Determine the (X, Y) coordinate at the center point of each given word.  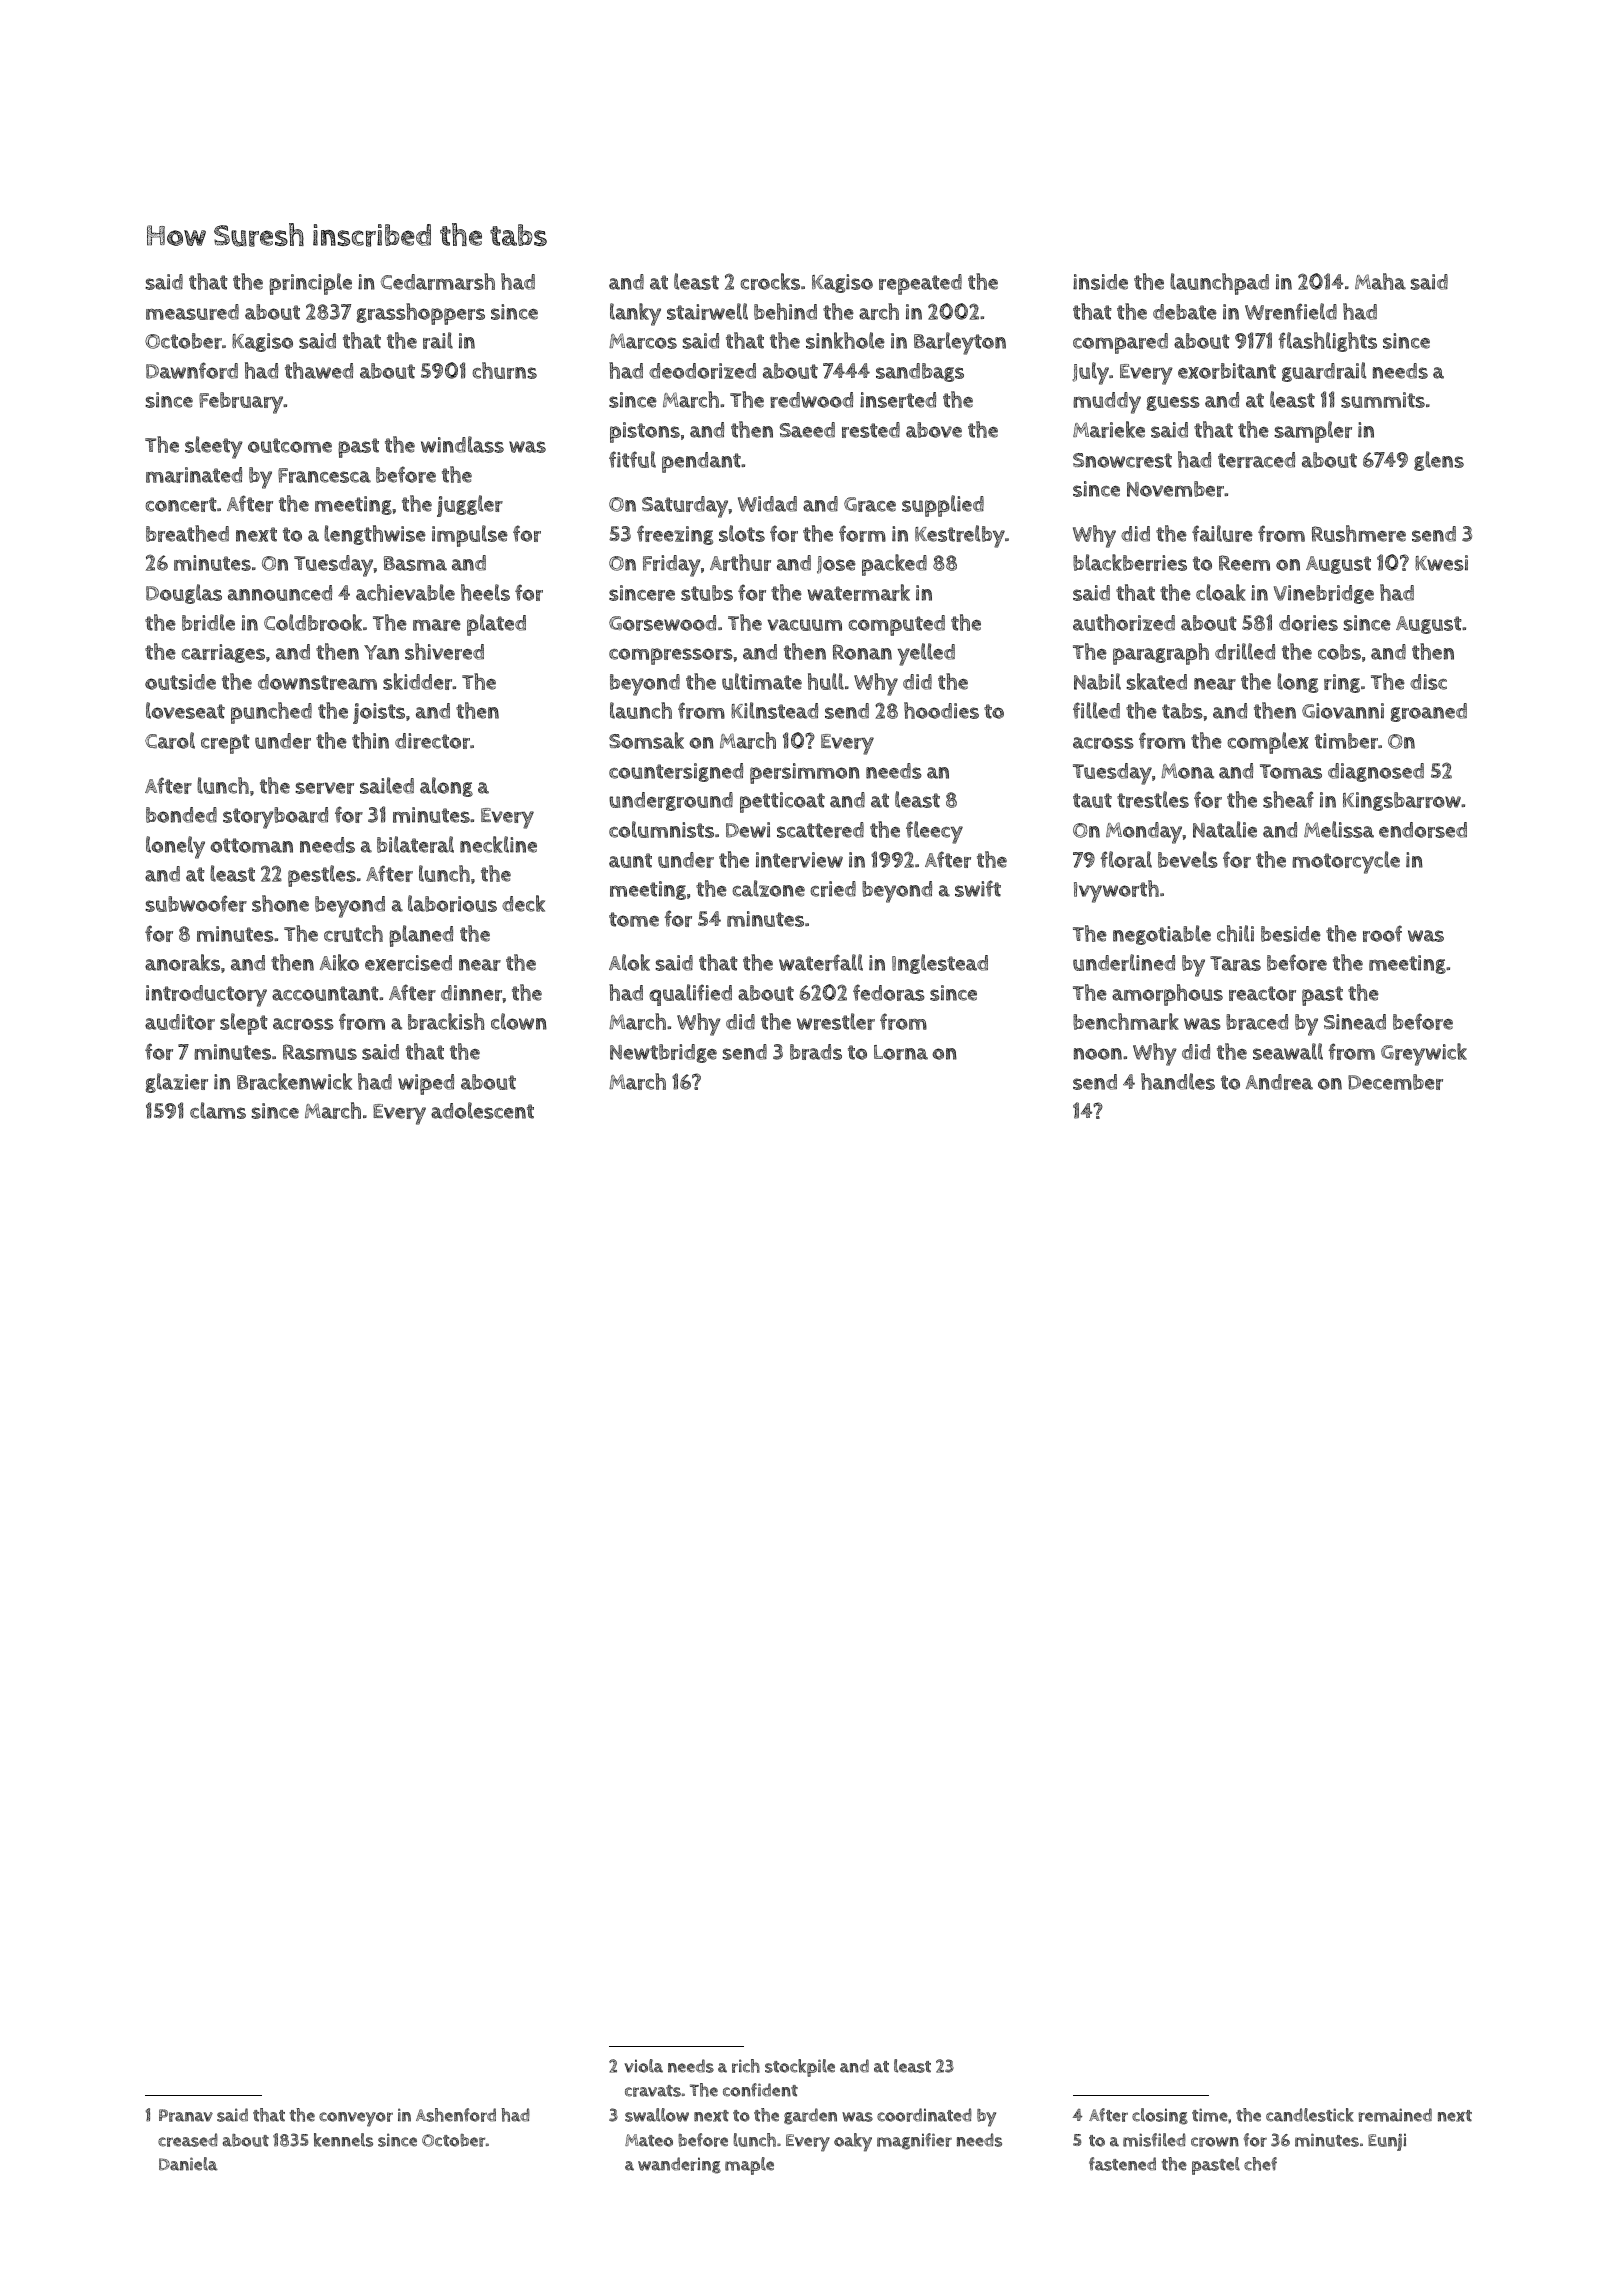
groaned (1429, 712)
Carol (170, 740)
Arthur (740, 562)
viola (643, 2066)
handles (1178, 1081)
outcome (290, 445)
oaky (853, 2142)
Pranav (186, 2115)
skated (1156, 681)
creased (188, 2140)
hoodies (941, 710)
